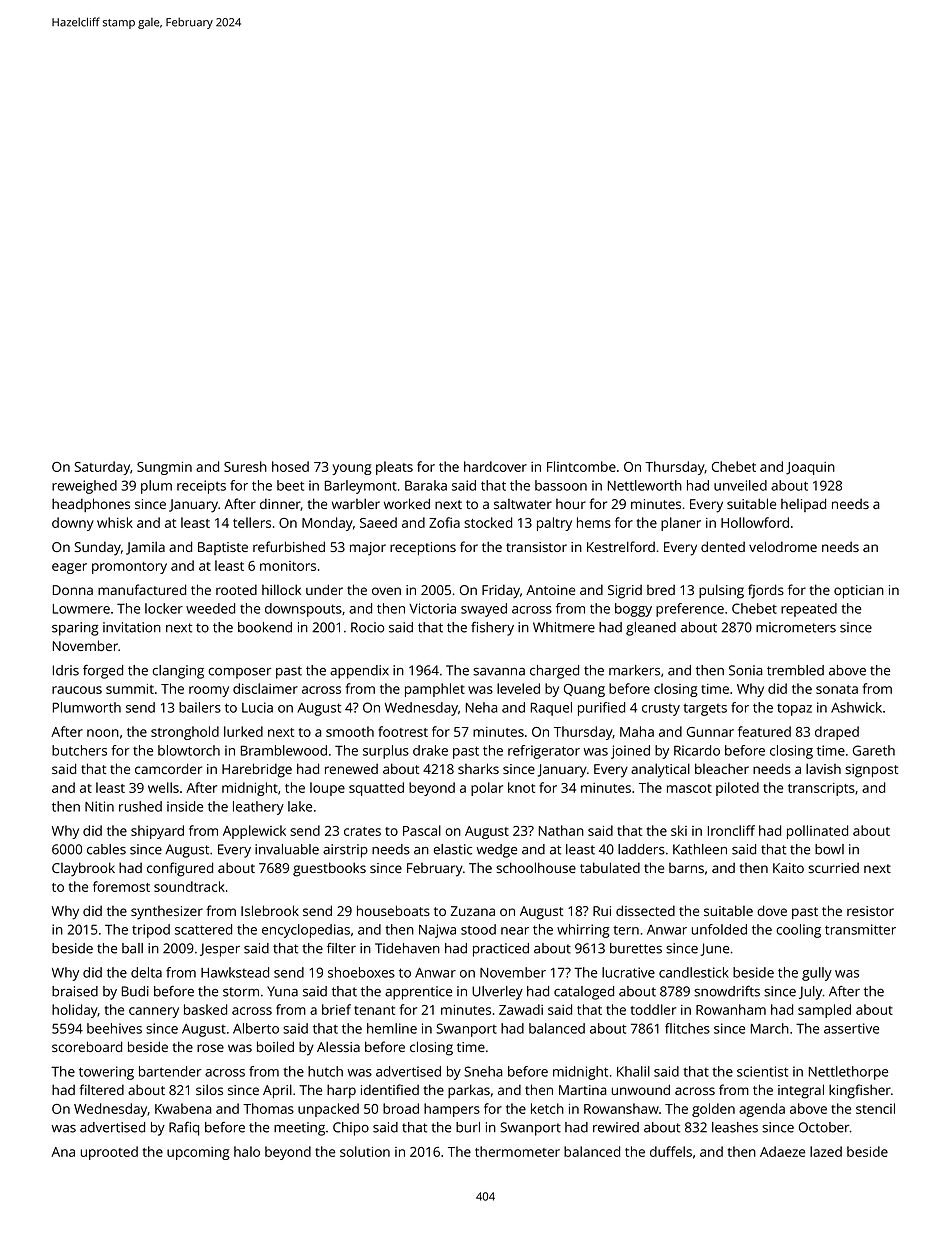  I want to click on pamphlet, so click(435, 690).
